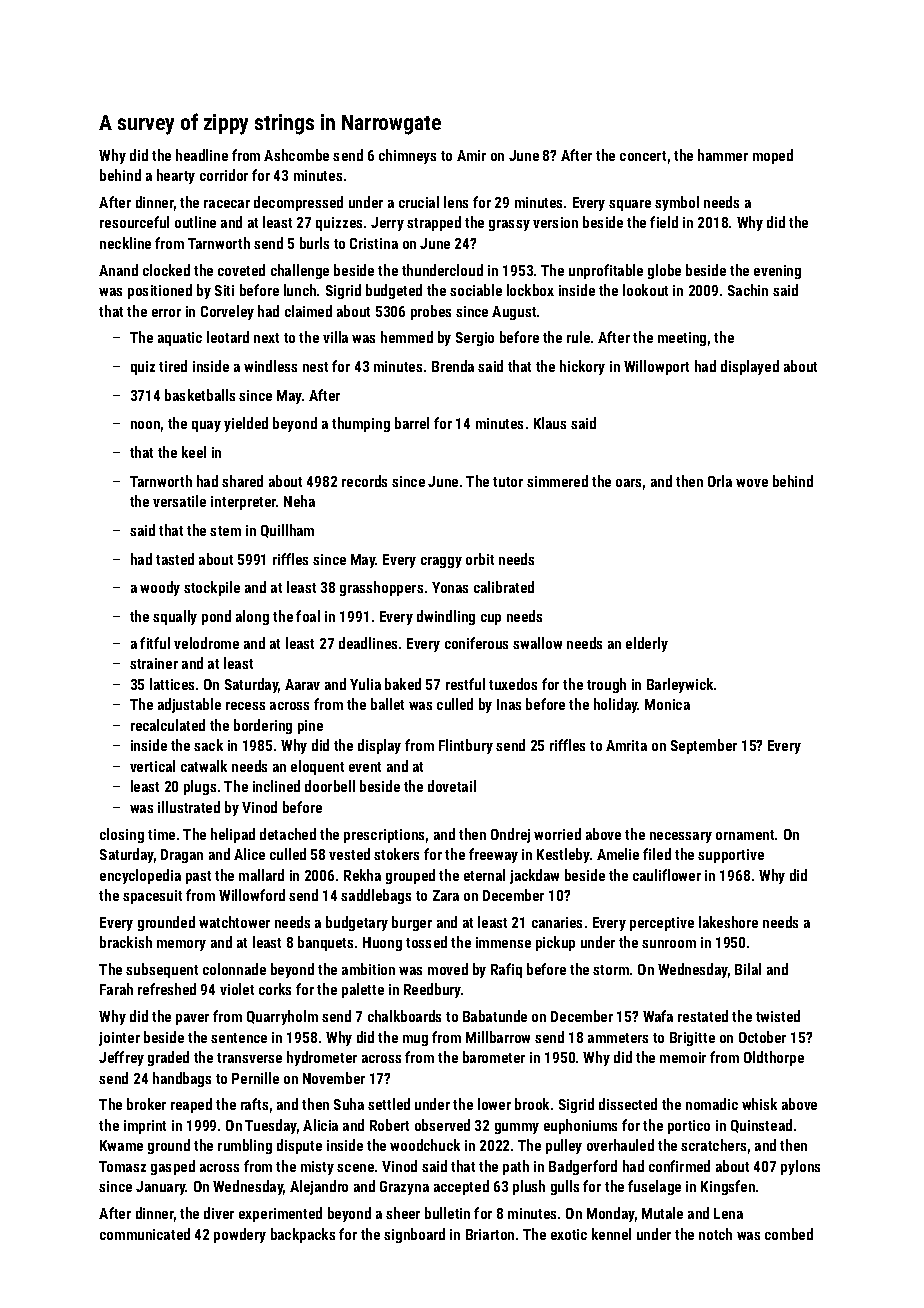 The width and height of the image is (924, 1308). Describe the element at coordinates (773, 156) in the image. I see `moped` at that location.
